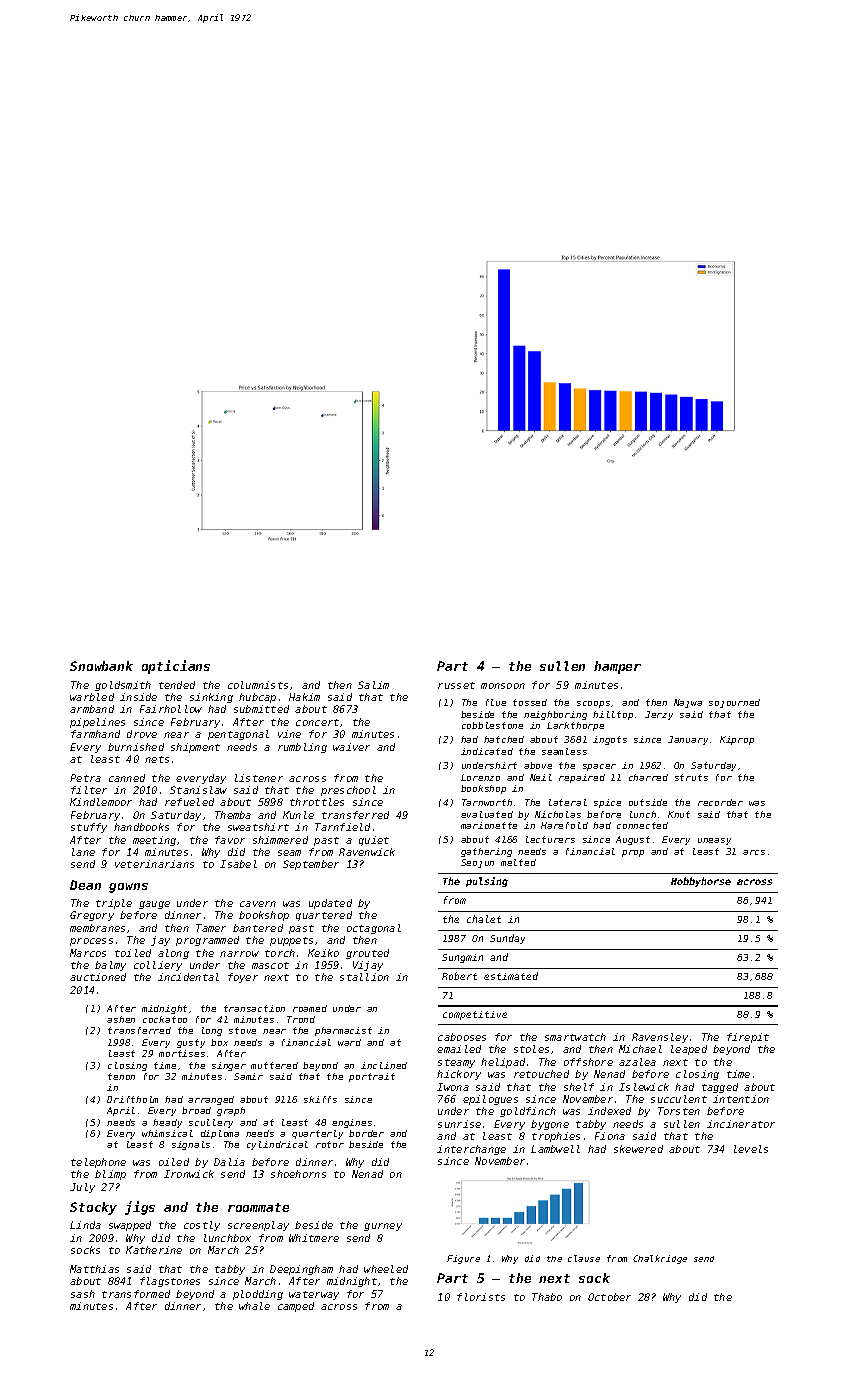 This document has height=1400, width=849. What do you see at coordinates (259, 778) in the document?
I see `listener` at bounding box center [259, 778].
